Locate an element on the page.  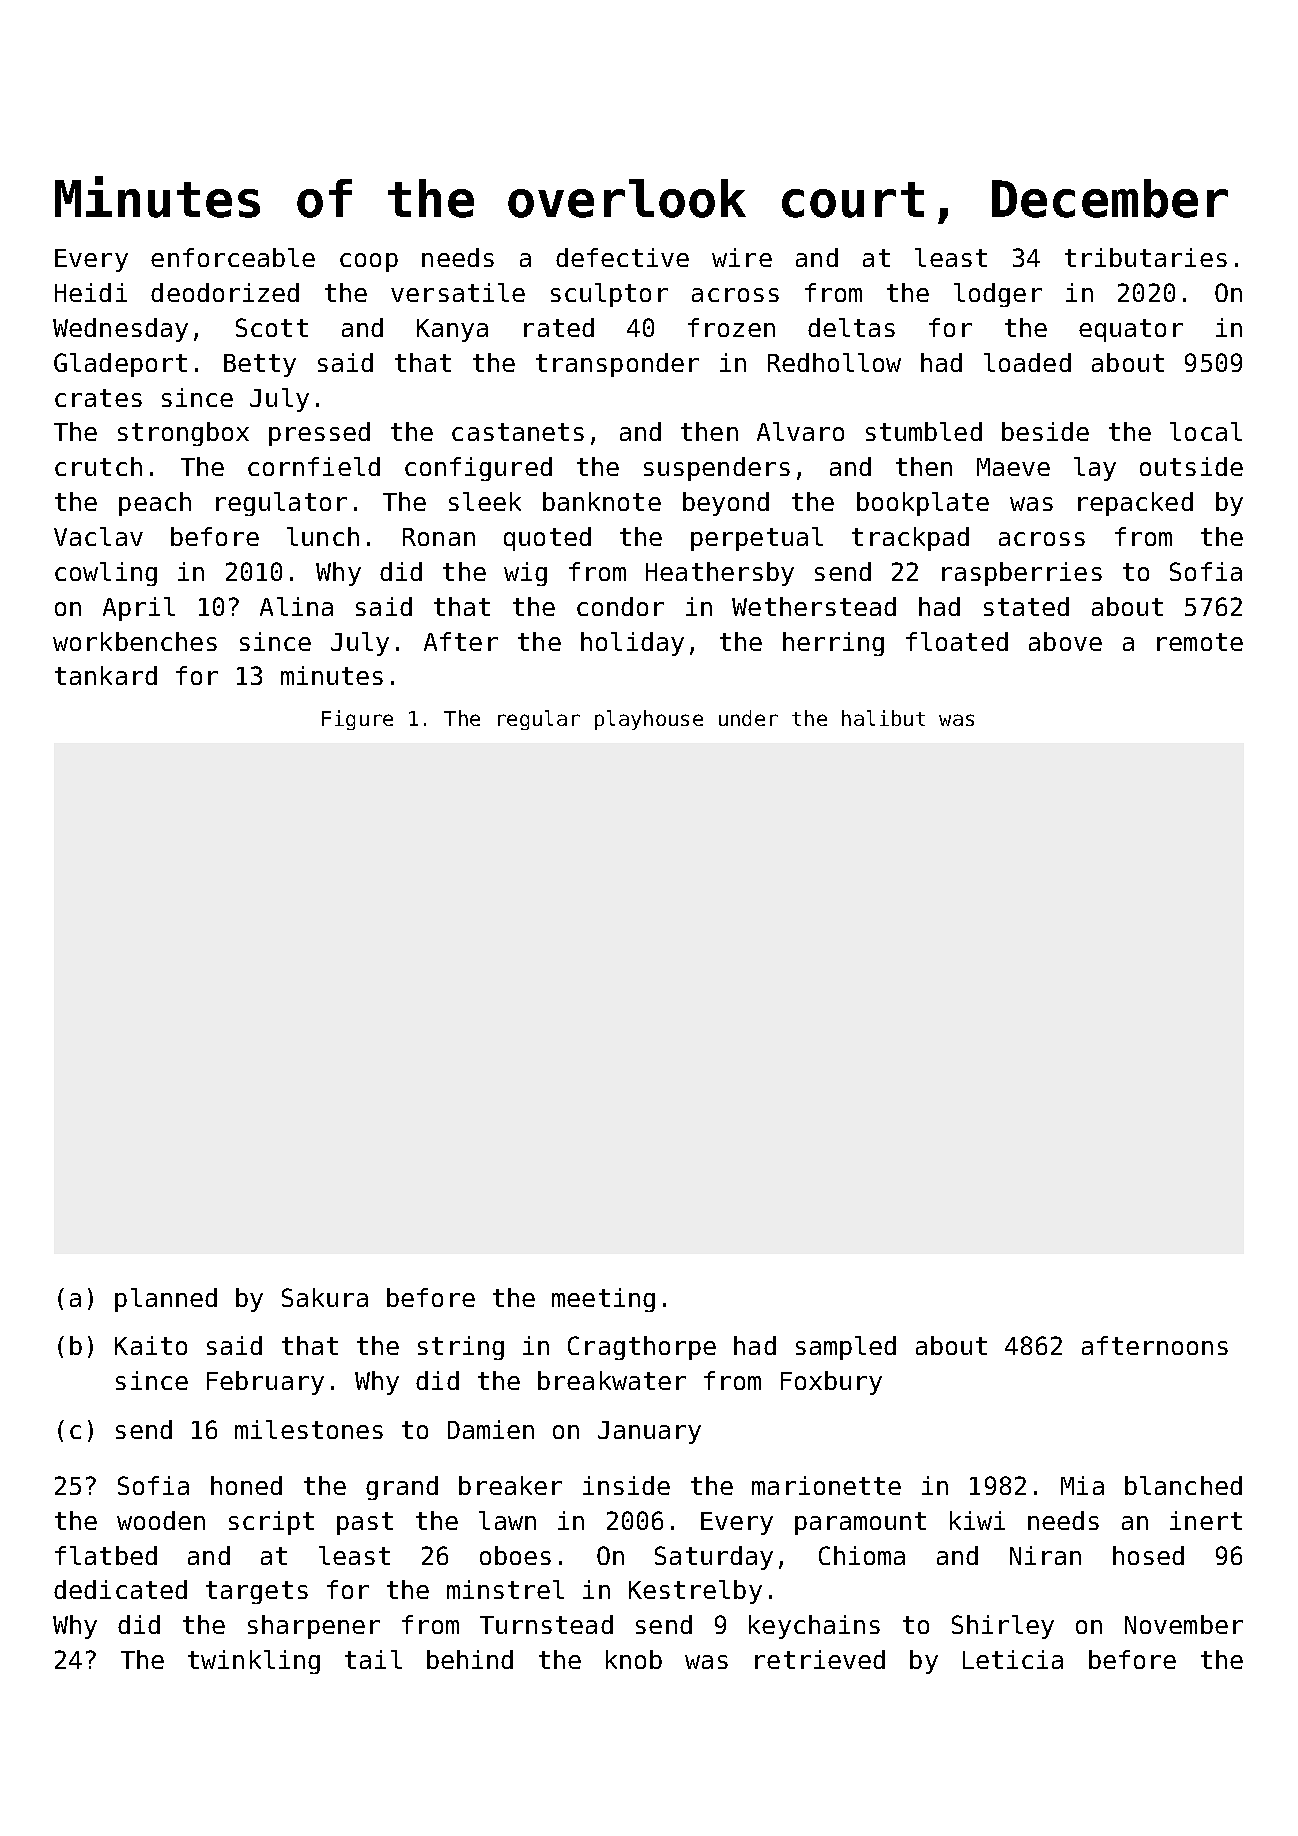
flatbed is located at coordinates (106, 1555).
